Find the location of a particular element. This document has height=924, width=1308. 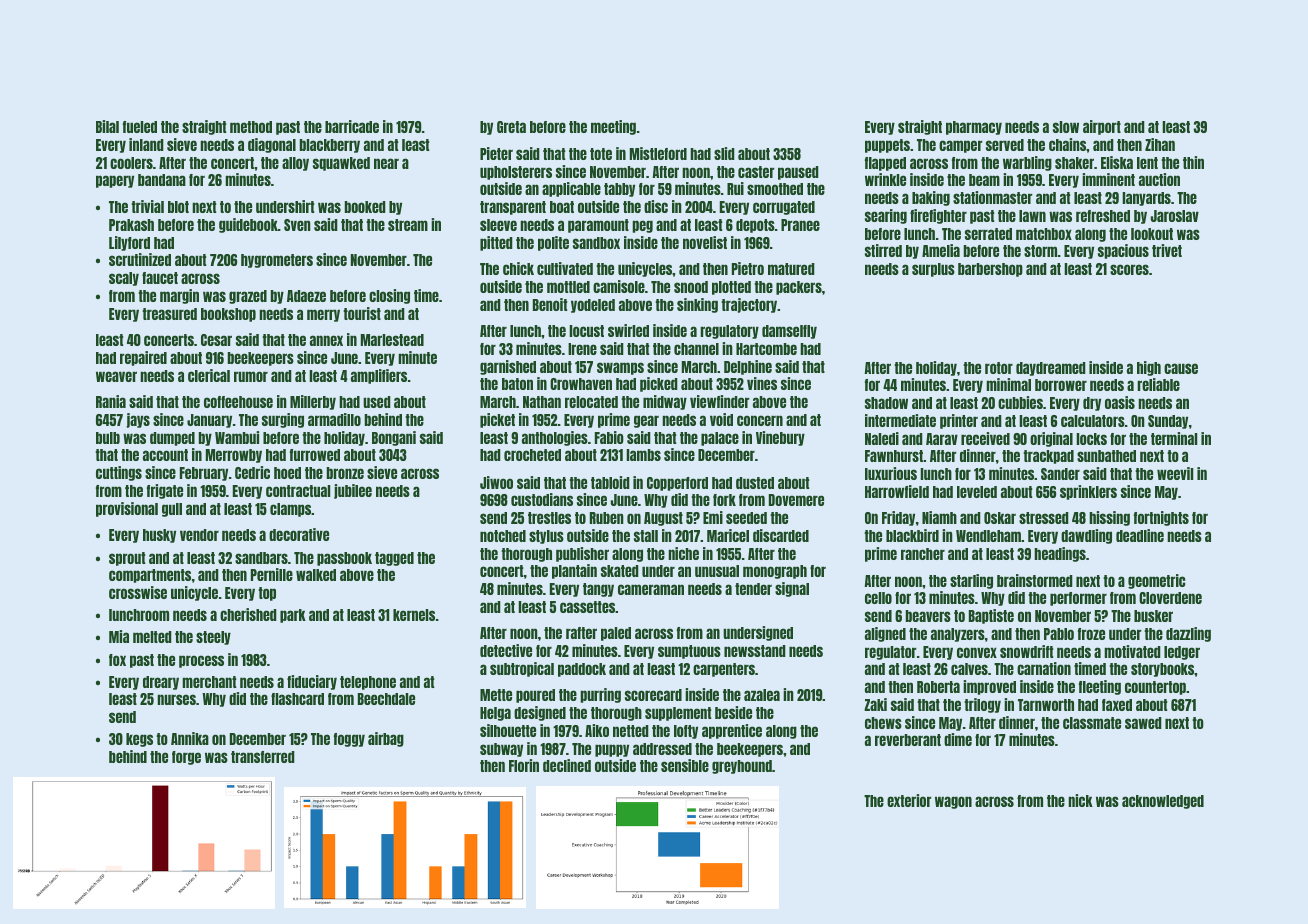

carpenters is located at coordinates (724, 670).
